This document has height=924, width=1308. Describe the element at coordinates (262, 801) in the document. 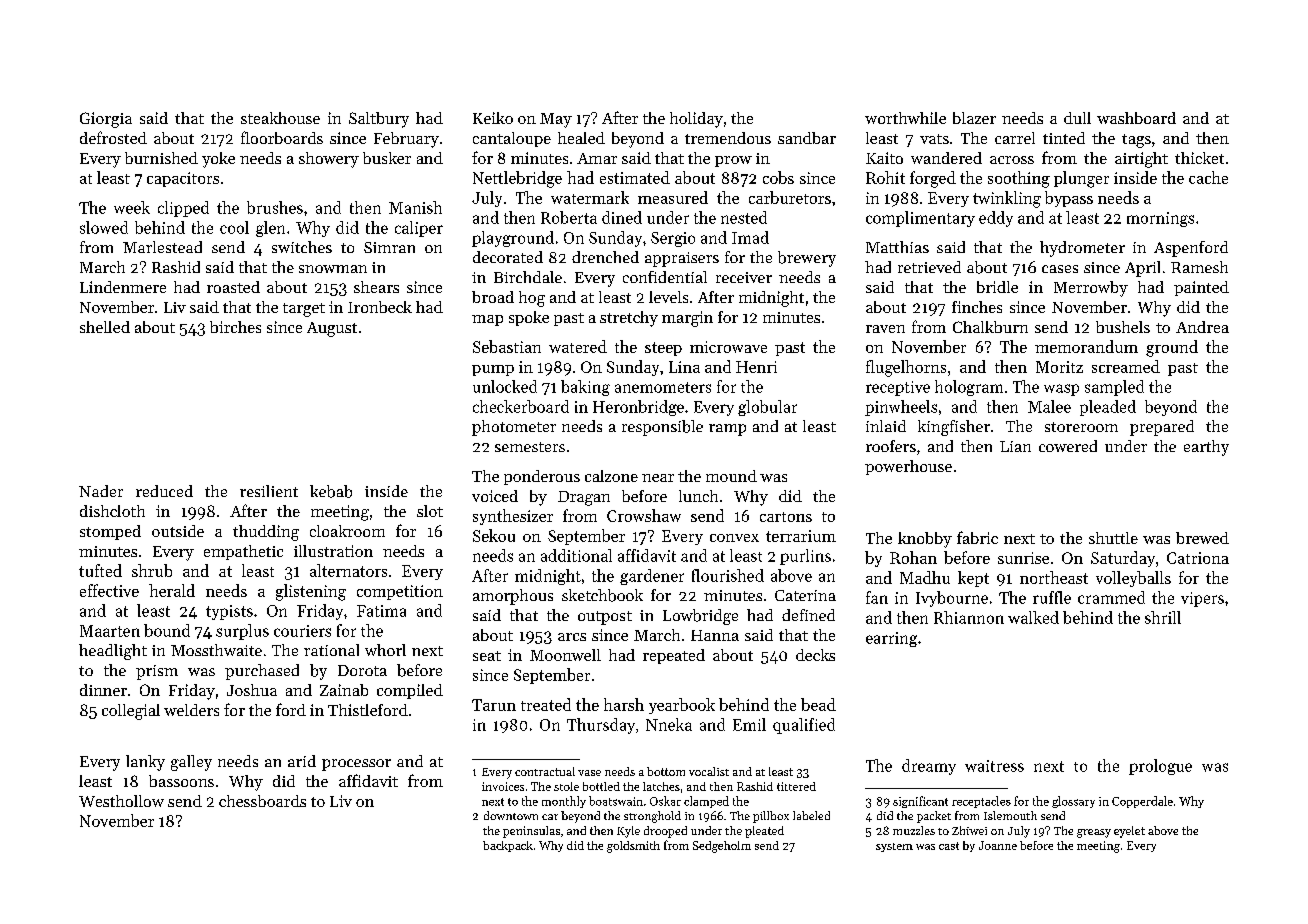

I see `chessboards` at that location.
